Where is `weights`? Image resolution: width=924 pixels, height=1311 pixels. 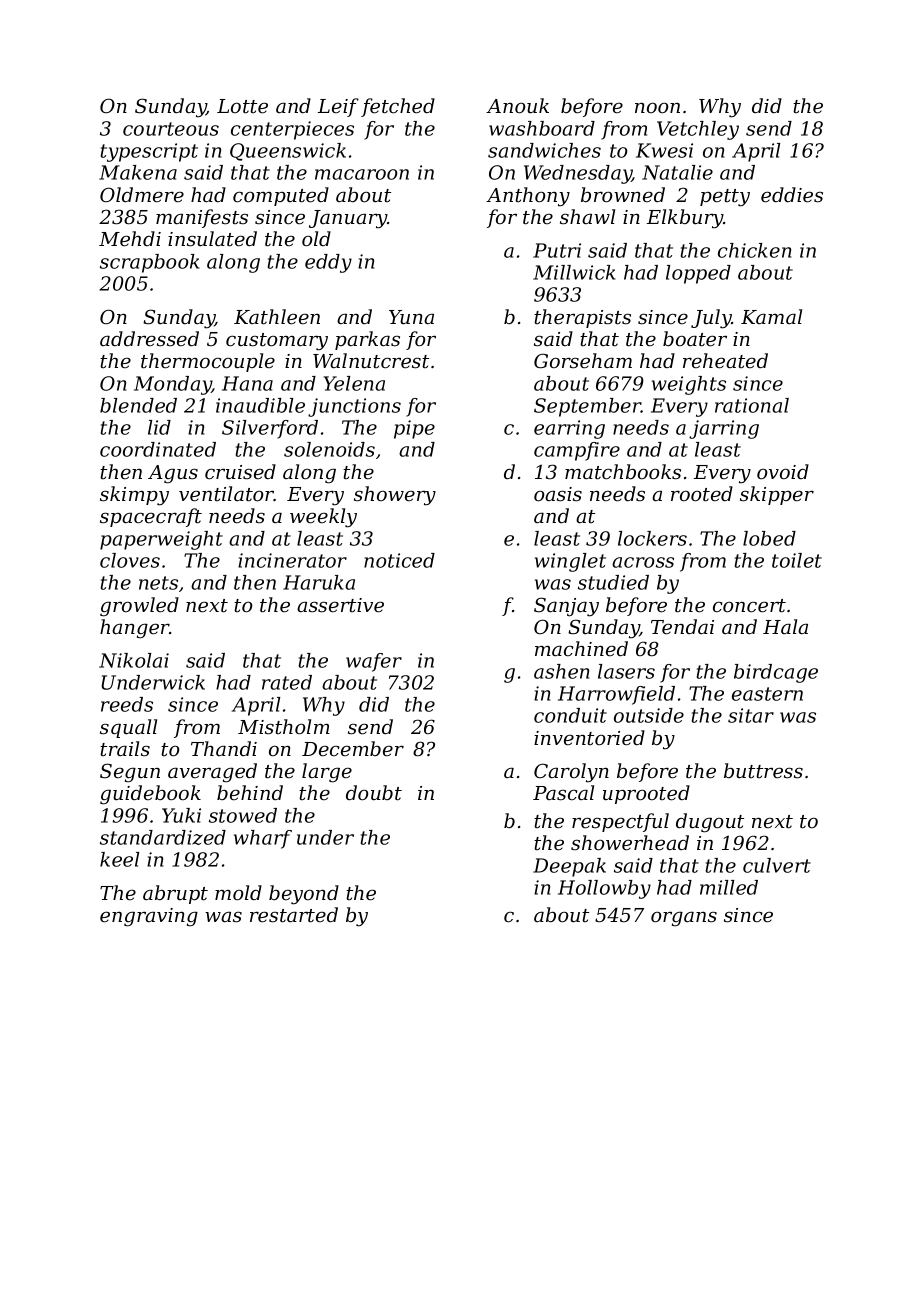
weights is located at coordinates (689, 385).
